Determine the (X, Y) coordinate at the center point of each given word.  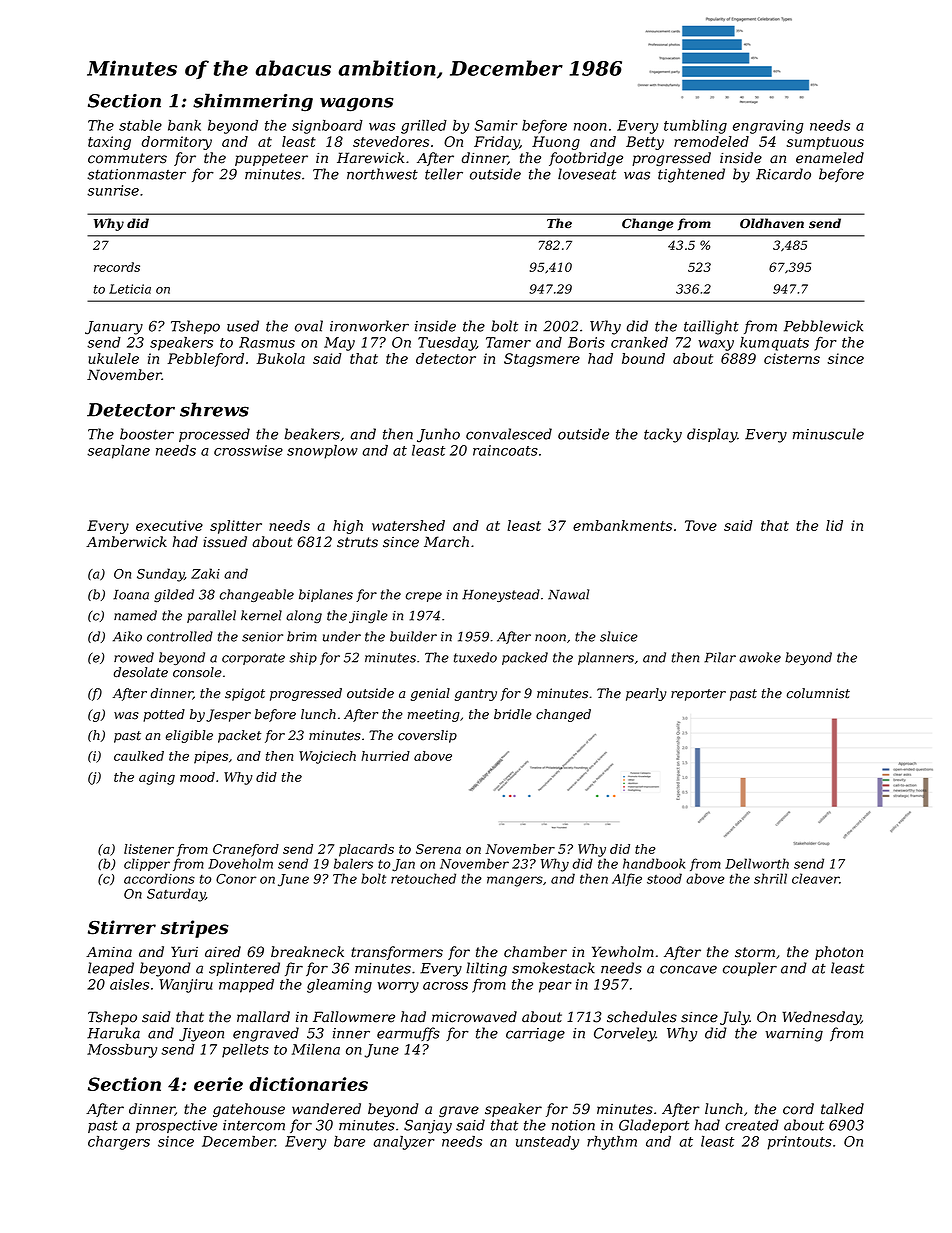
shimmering (253, 102)
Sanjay (428, 1127)
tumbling (695, 127)
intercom (254, 1125)
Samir (496, 125)
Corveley (625, 1034)
